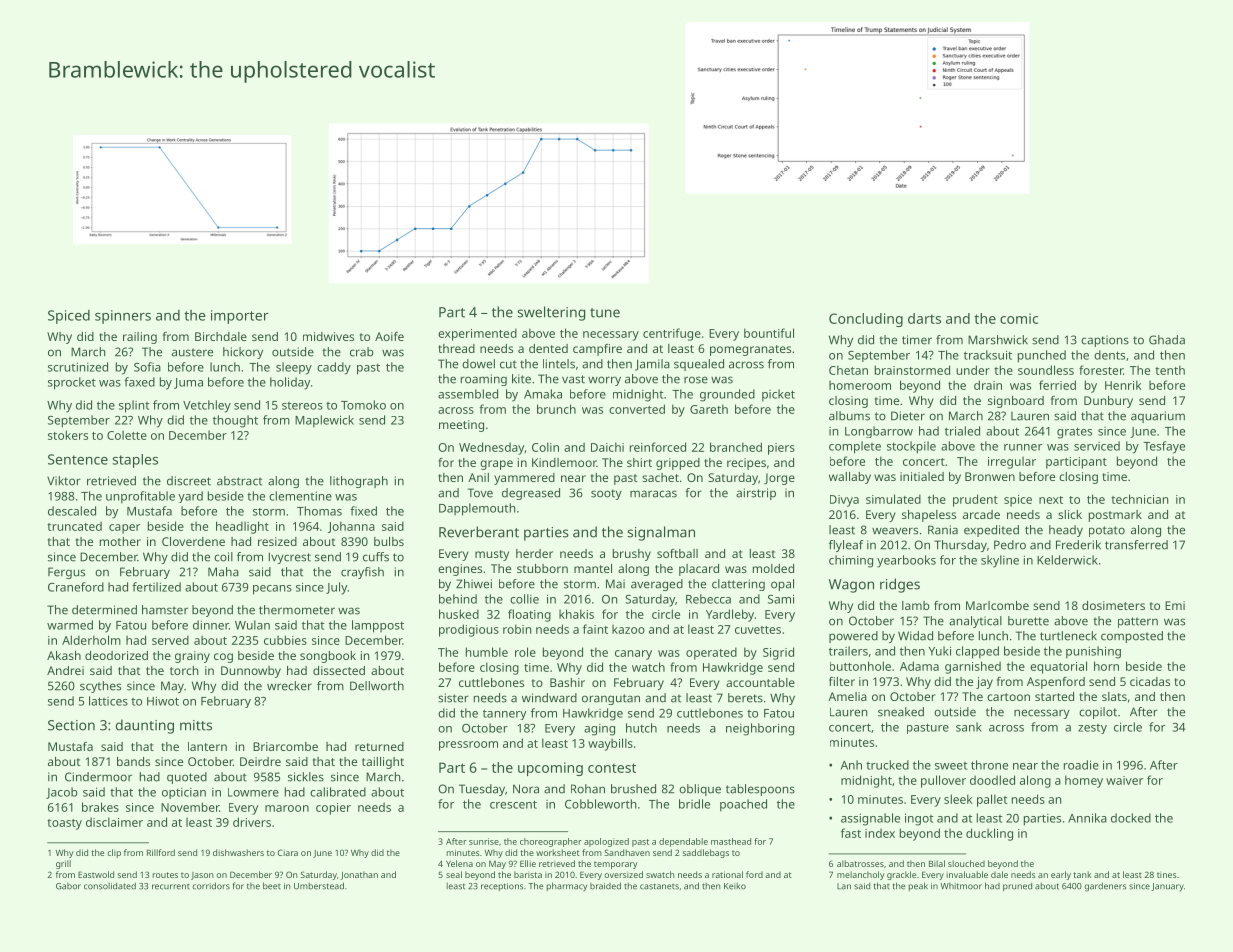  What do you see at coordinates (607, 447) in the screenshot?
I see `Daichi` at bounding box center [607, 447].
